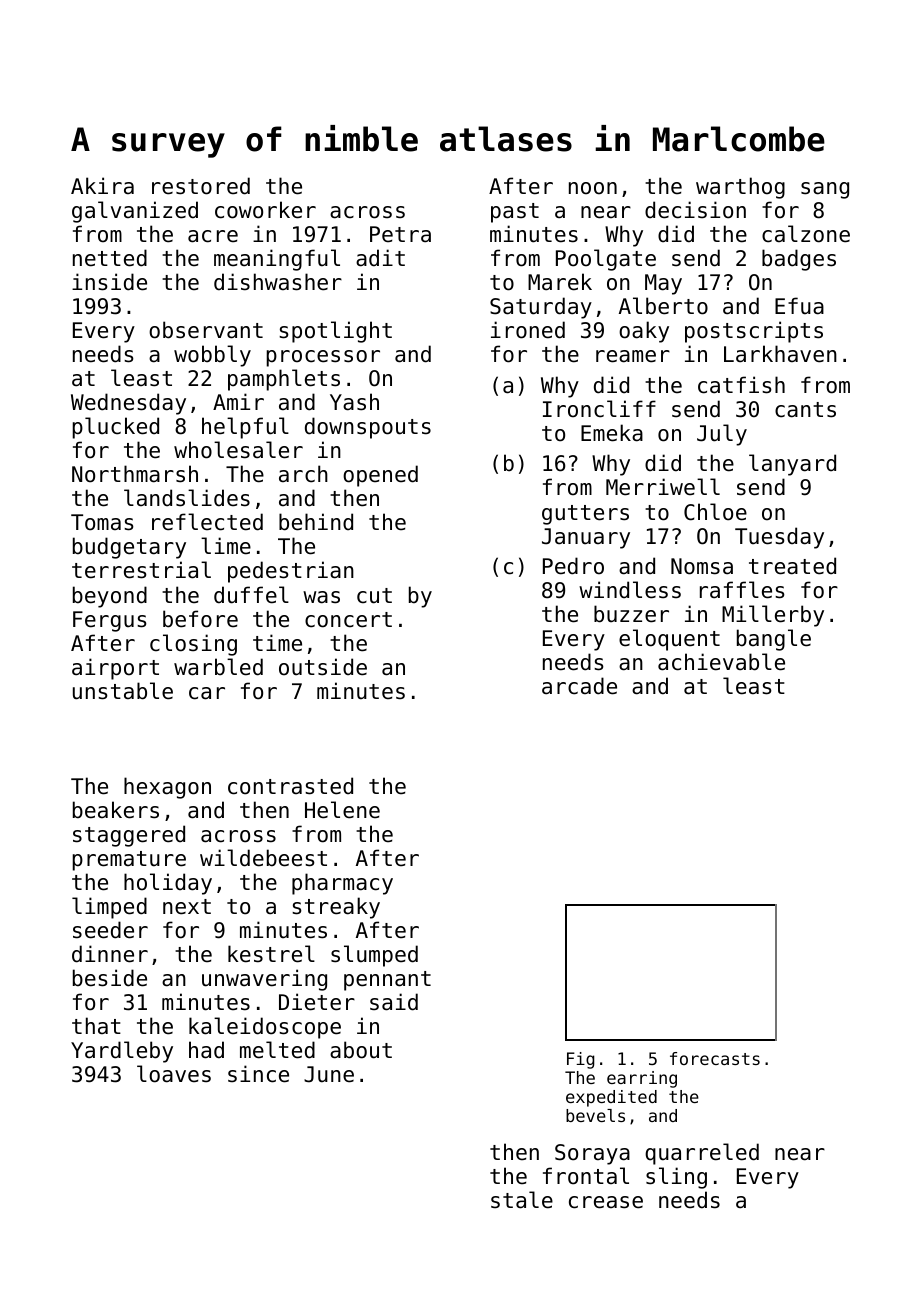 The image size is (924, 1311). What do you see at coordinates (109, 908) in the screenshot?
I see `limped` at bounding box center [109, 908].
